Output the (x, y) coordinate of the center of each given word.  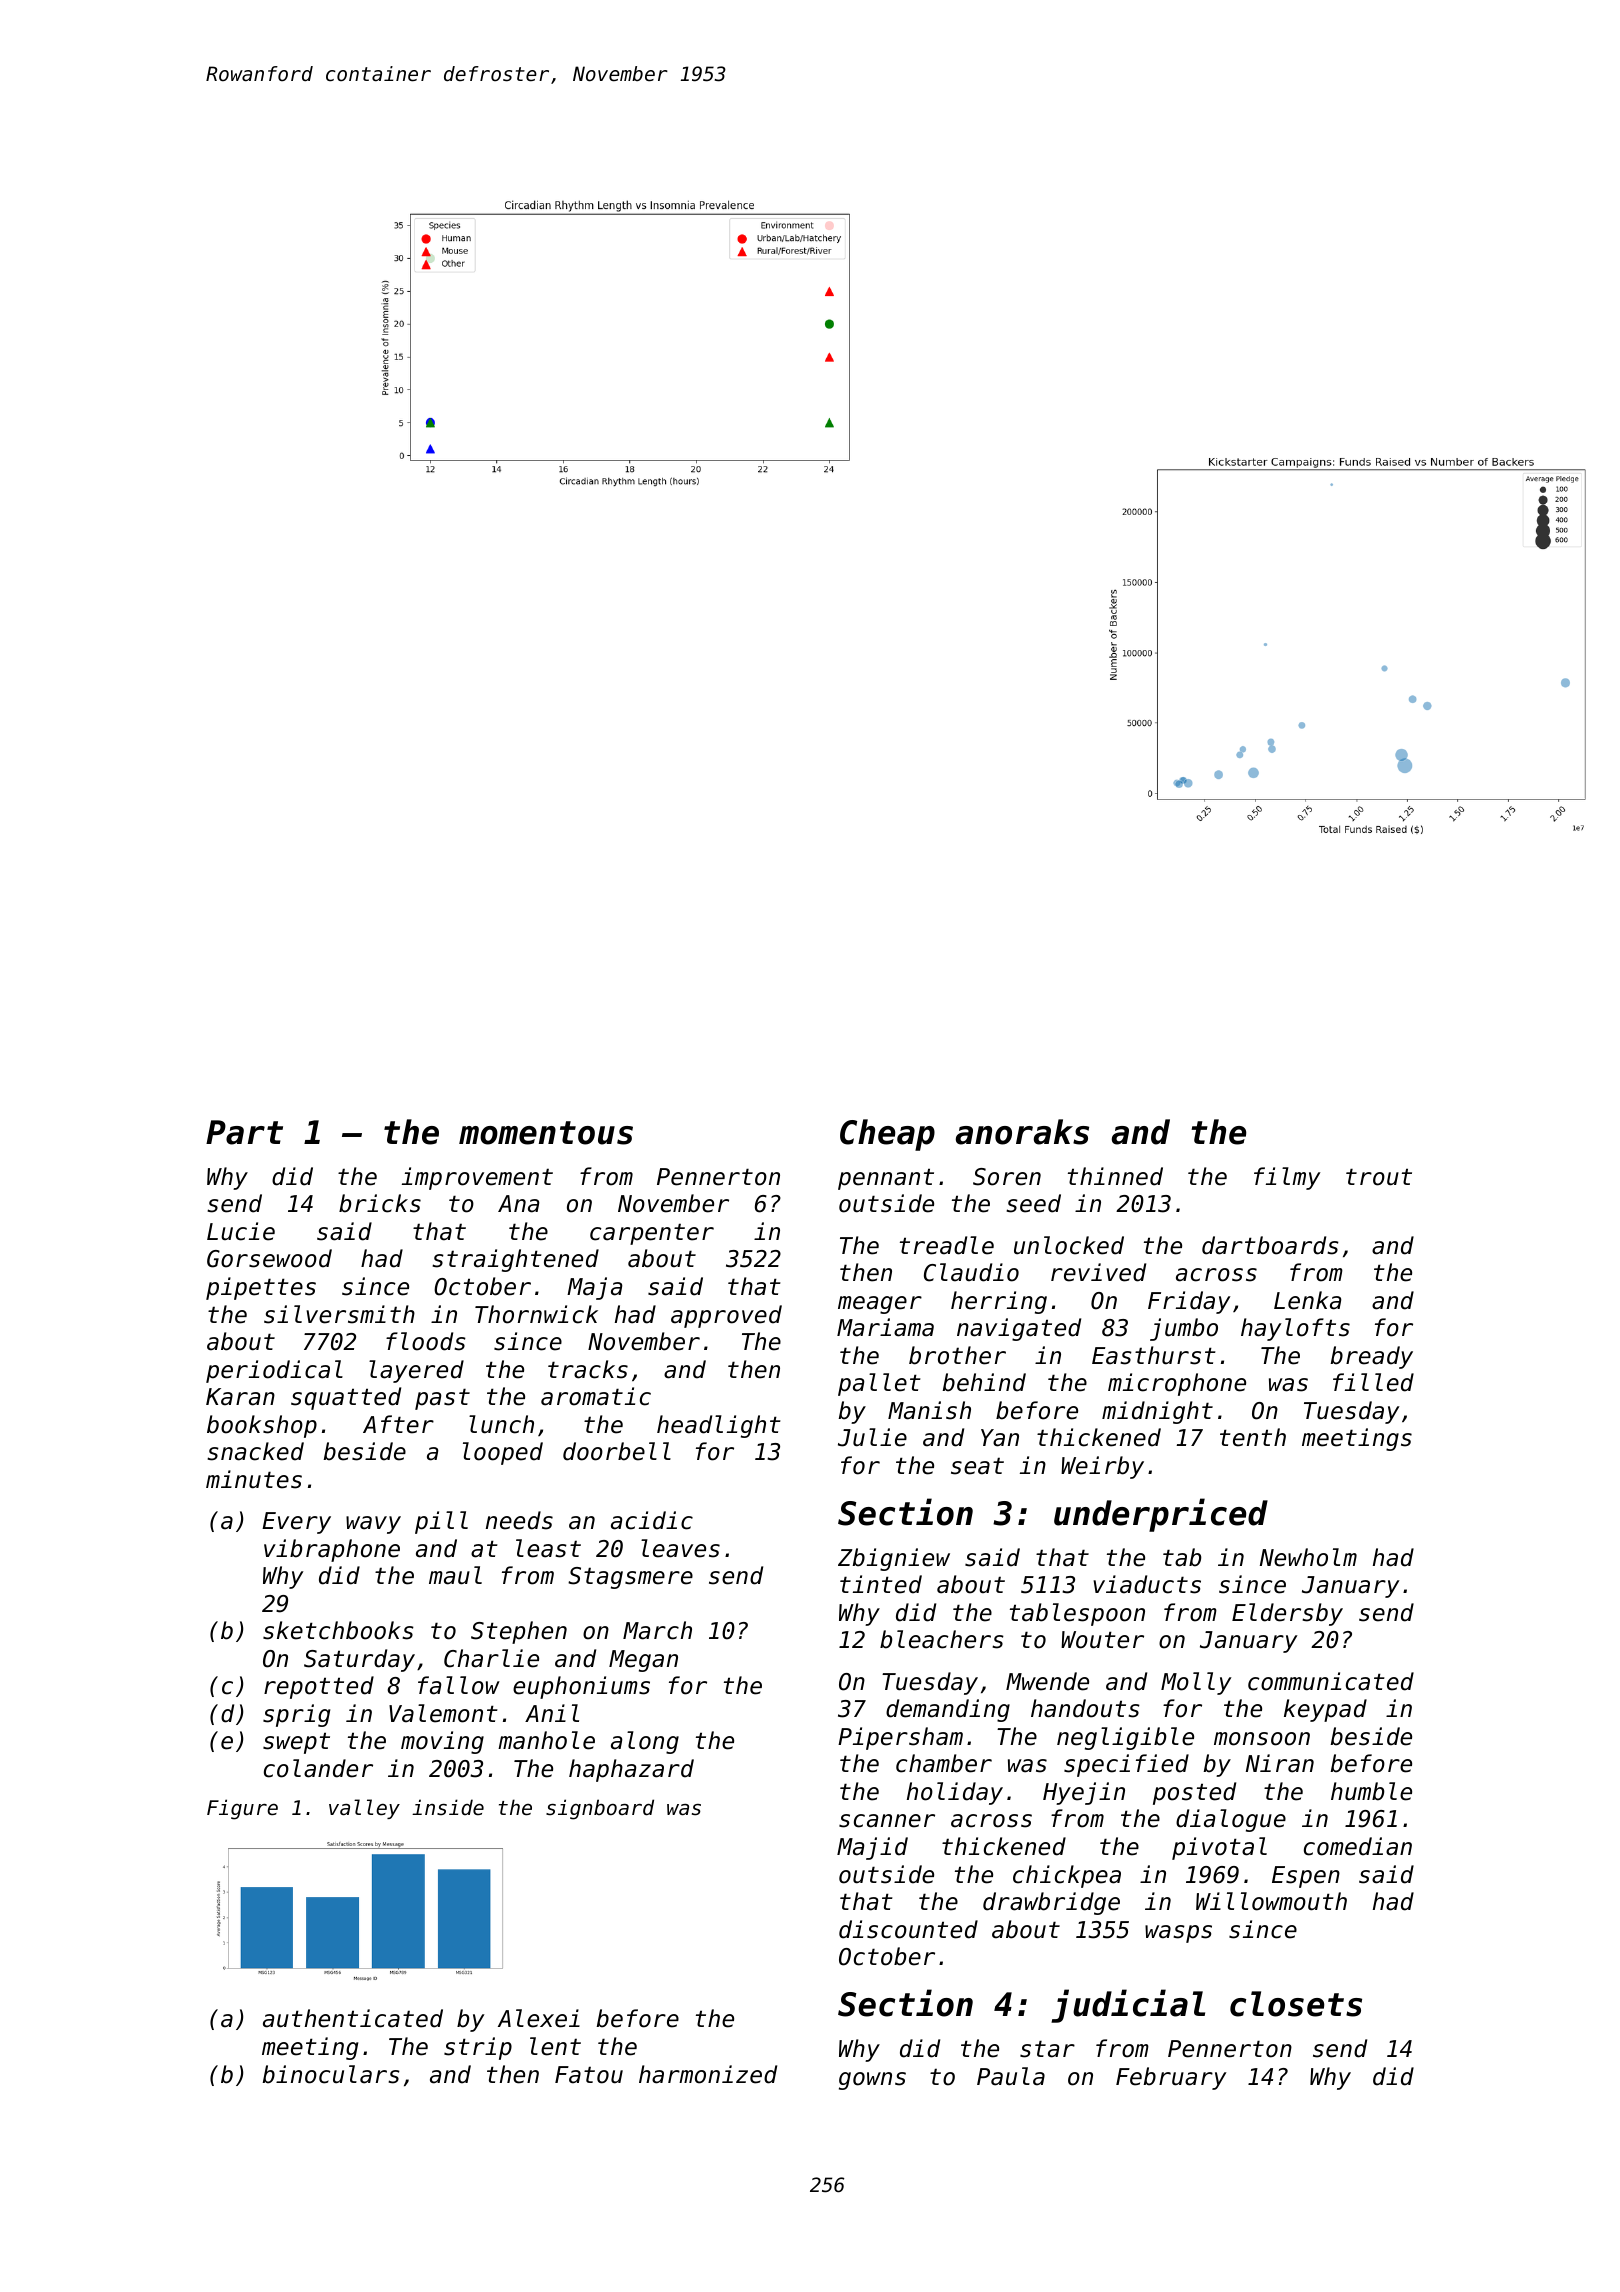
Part (244, 1132)
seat (977, 1466)
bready (1372, 1357)
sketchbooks (338, 1630)
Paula (1011, 2076)
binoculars (331, 2074)
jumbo (1184, 1329)
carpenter (652, 1234)
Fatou (589, 2075)
